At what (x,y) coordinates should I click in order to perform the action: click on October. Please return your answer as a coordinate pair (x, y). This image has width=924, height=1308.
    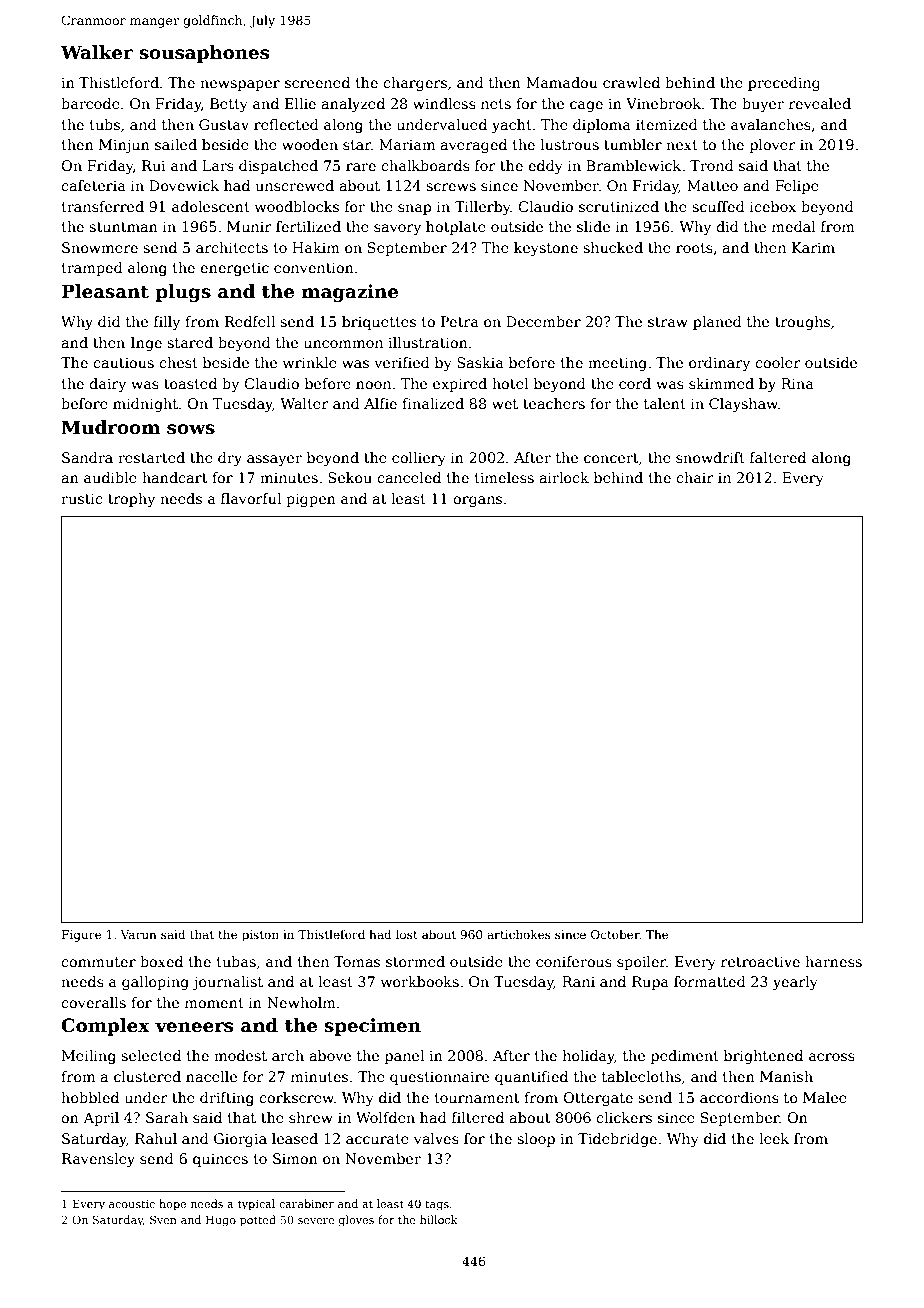
    Looking at the image, I should click on (615, 934).
